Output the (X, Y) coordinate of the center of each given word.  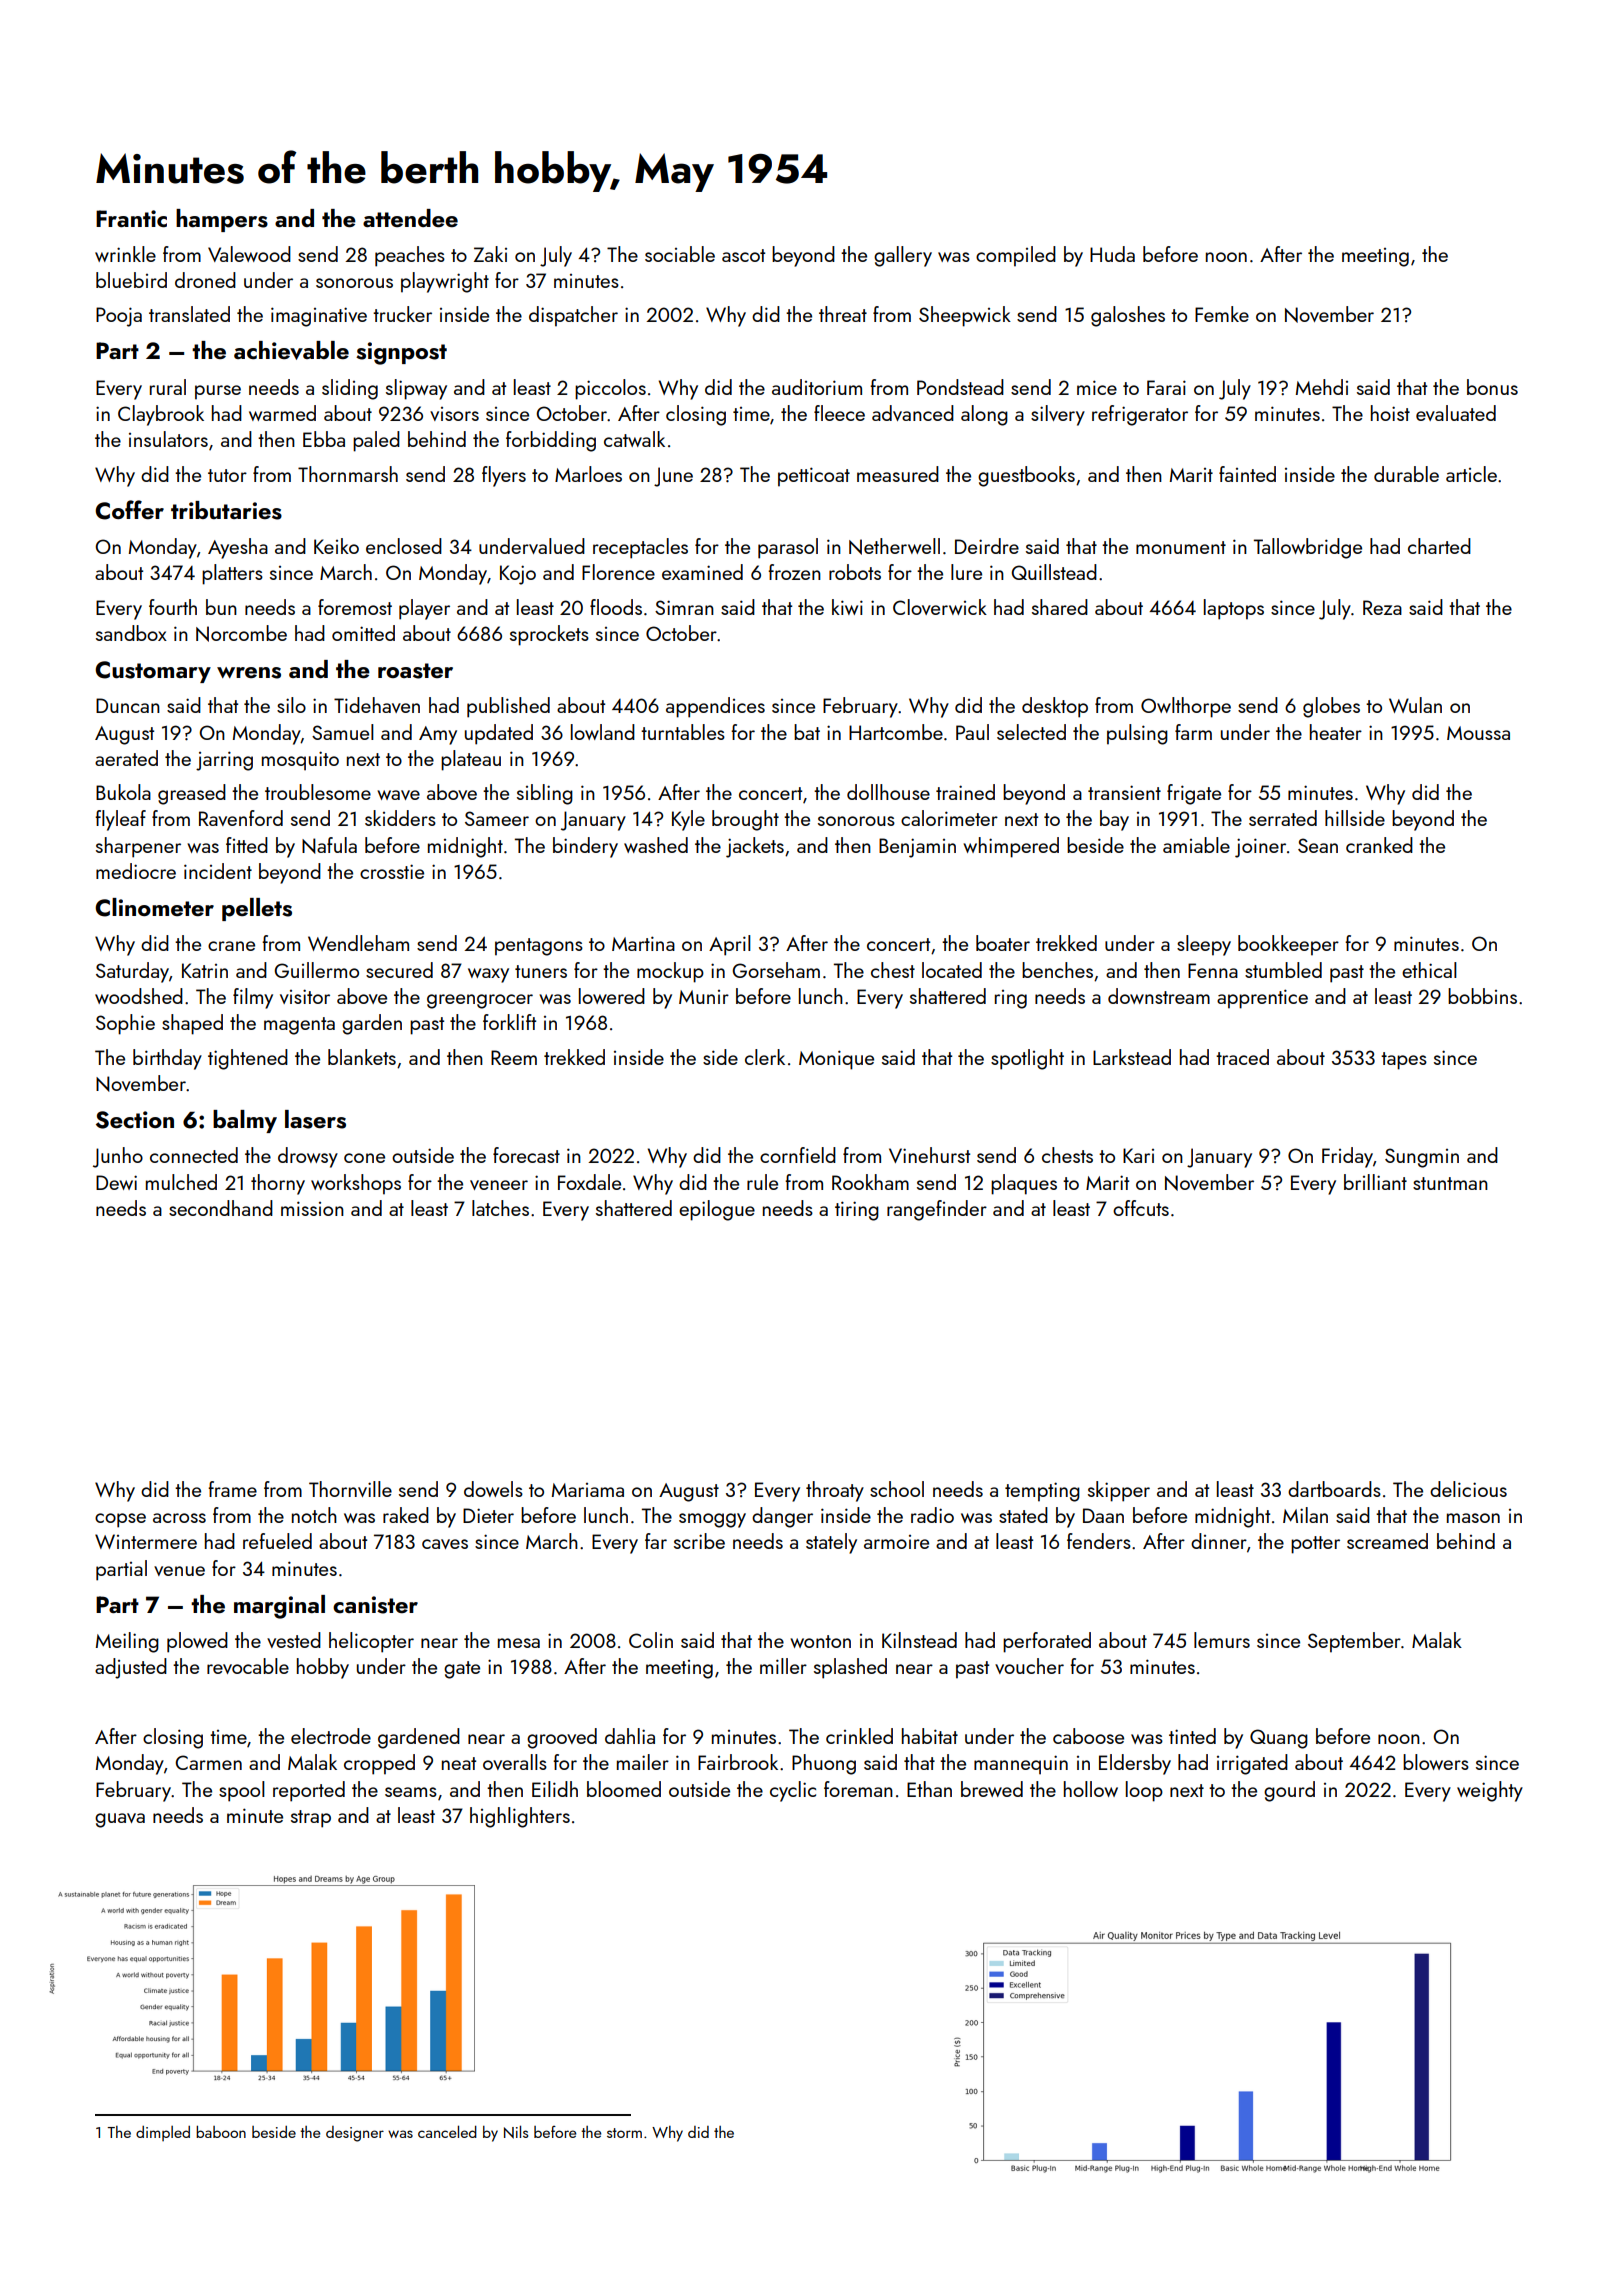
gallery (903, 256)
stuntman (1450, 1183)
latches (500, 1208)
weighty (1490, 1791)
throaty (835, 1491)
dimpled (163, 2133)
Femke (1222, 314)
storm (624, 2133)
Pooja (119, 317)
